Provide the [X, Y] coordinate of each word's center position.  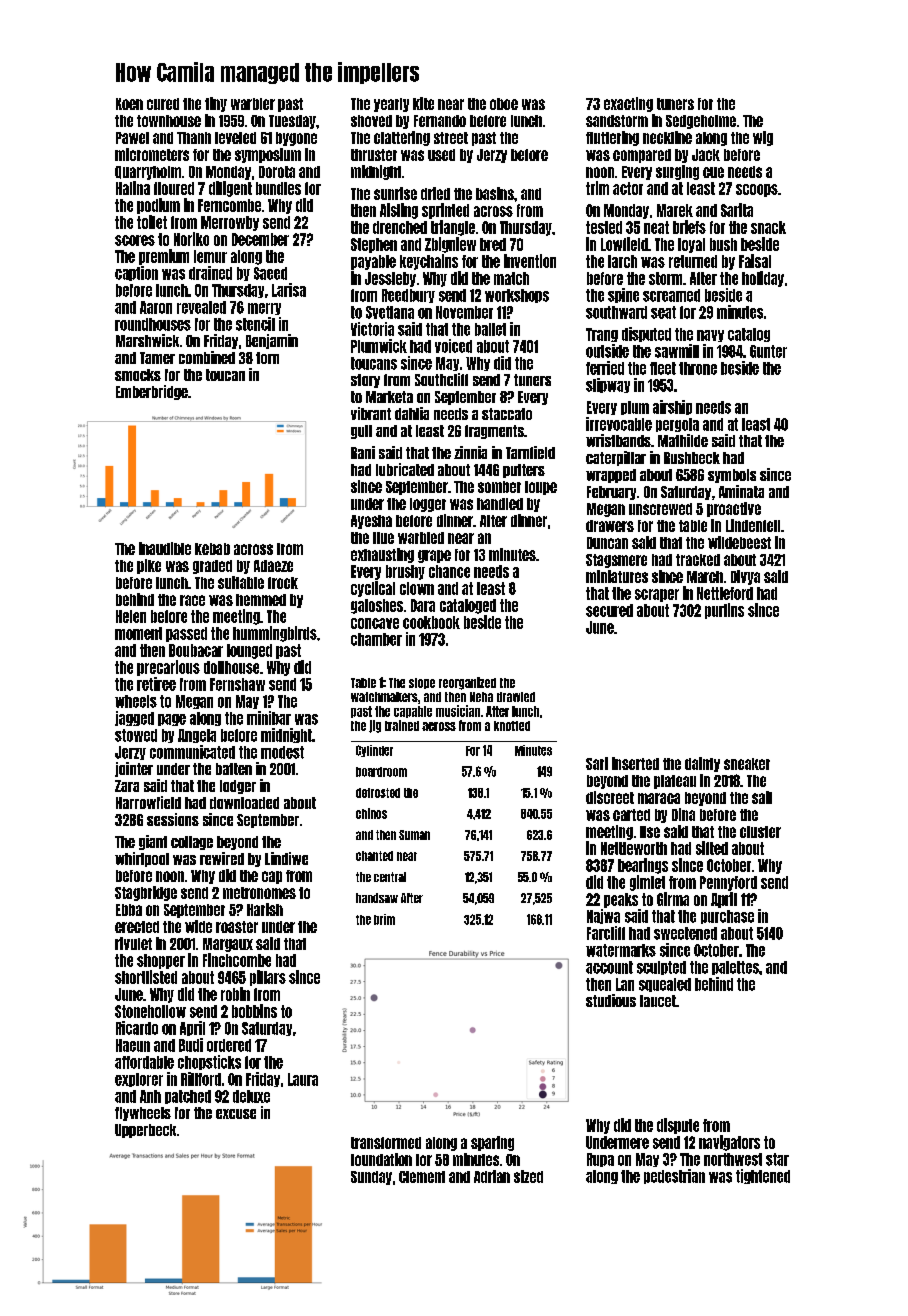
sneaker [747, 764]
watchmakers [384, 697]
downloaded [244, 803]
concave [375, 623]
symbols [732, 476]
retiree [156, 684]
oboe [504, 104]
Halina [133, 188]
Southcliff [441, 379]
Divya [745, 577]
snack [768, 227]
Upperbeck [145, 1131]
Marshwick [147, 340]
